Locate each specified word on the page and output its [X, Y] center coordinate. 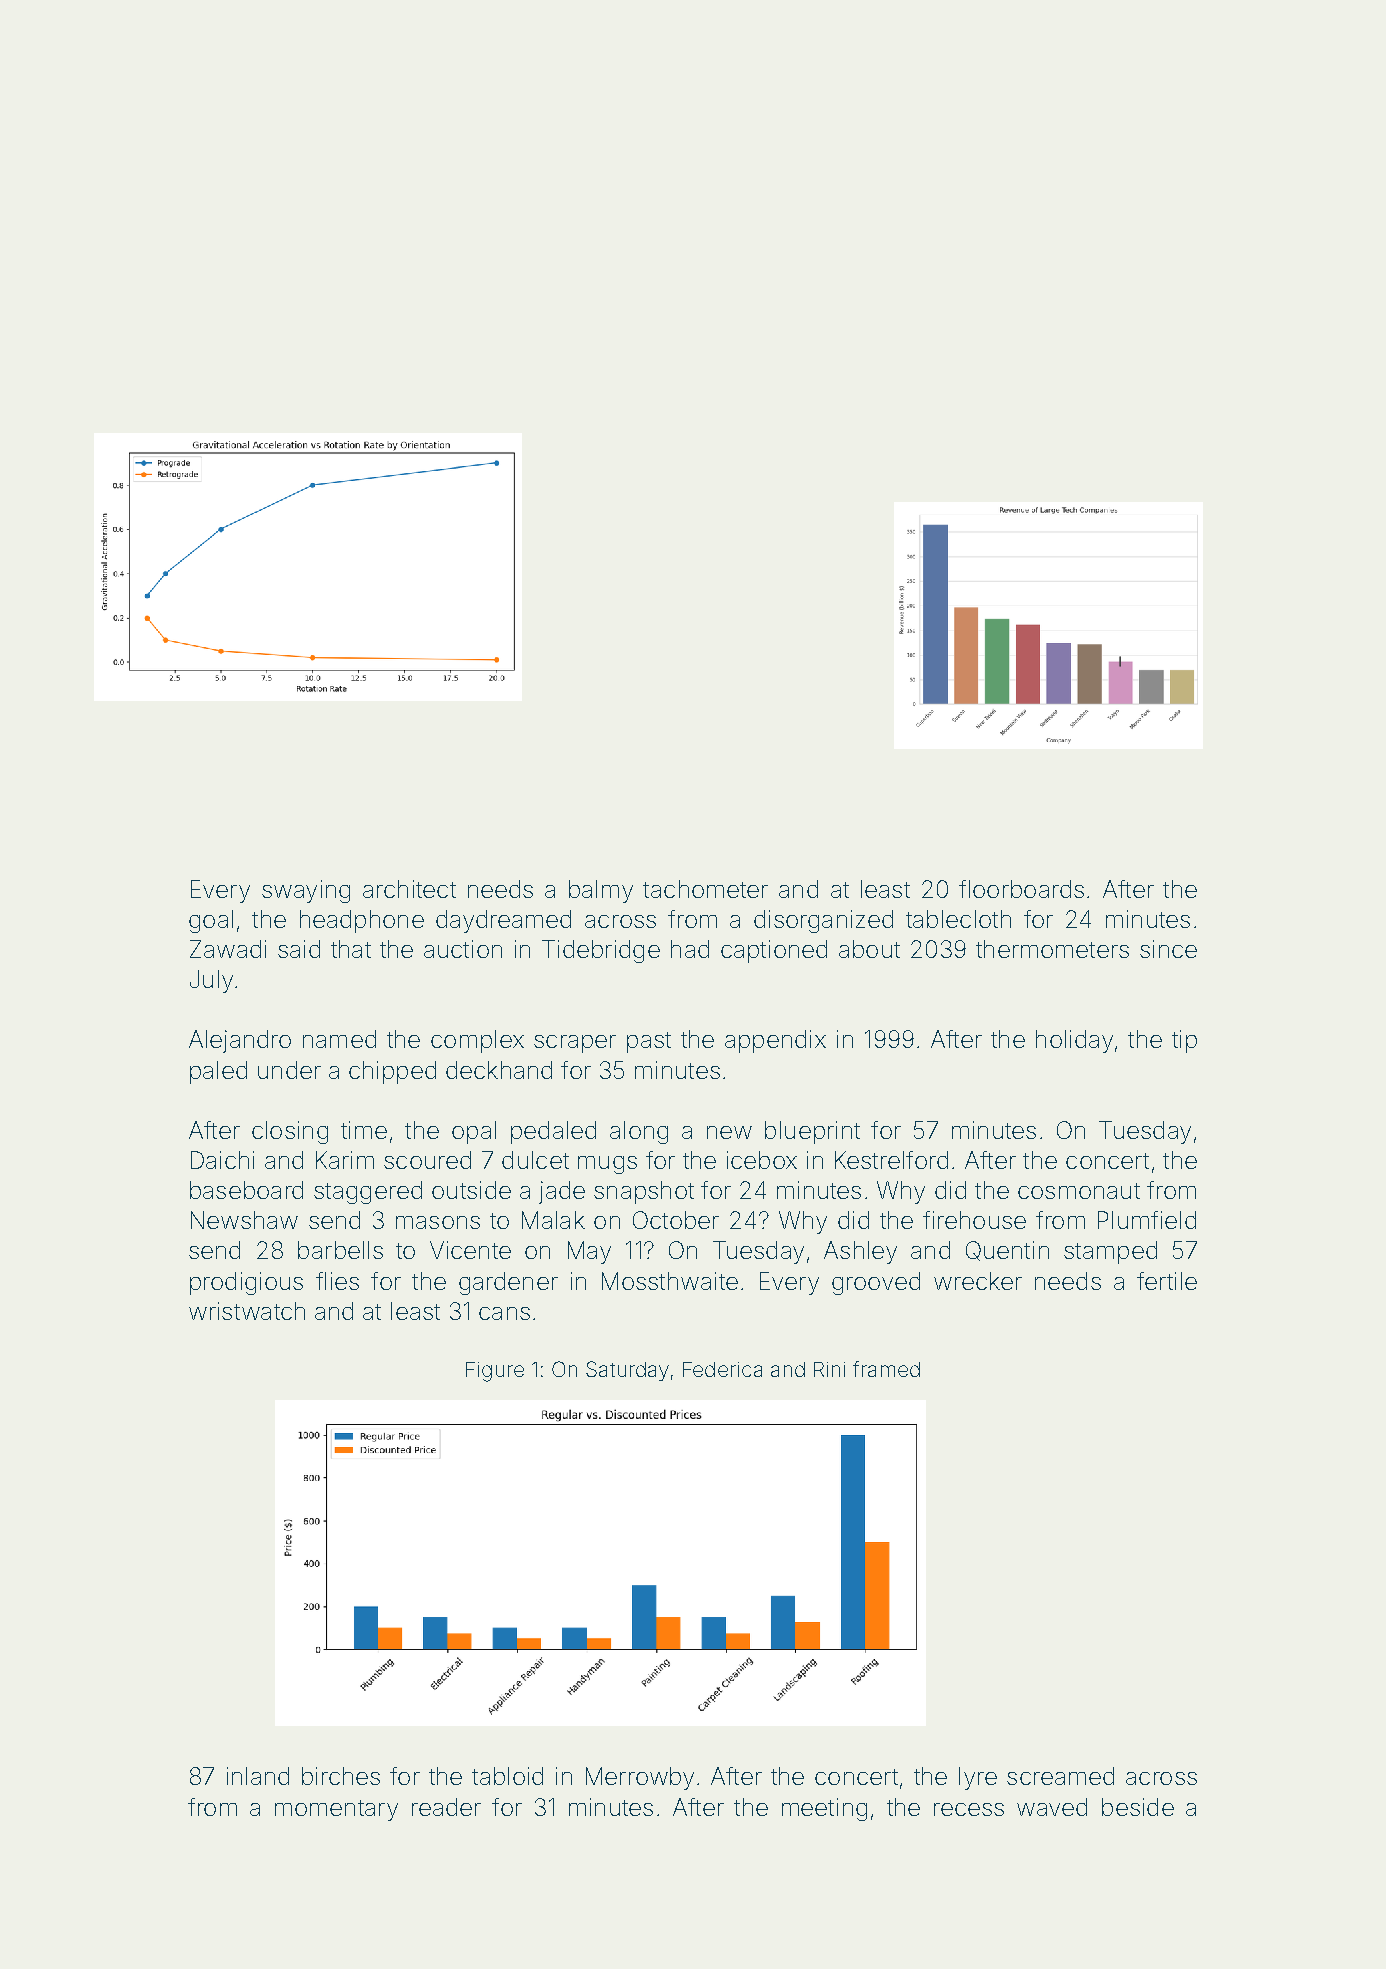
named [339, 1039]
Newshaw [244, 1220]
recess [969, 1809]
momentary [336, 1810]
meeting [824, 1809]
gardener [508, 1283]
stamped [1110, 1252]
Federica [722, 1369]
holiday [1074, 1041]
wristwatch [247, 1311]
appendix [775, 1041]
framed [886, 1369]
